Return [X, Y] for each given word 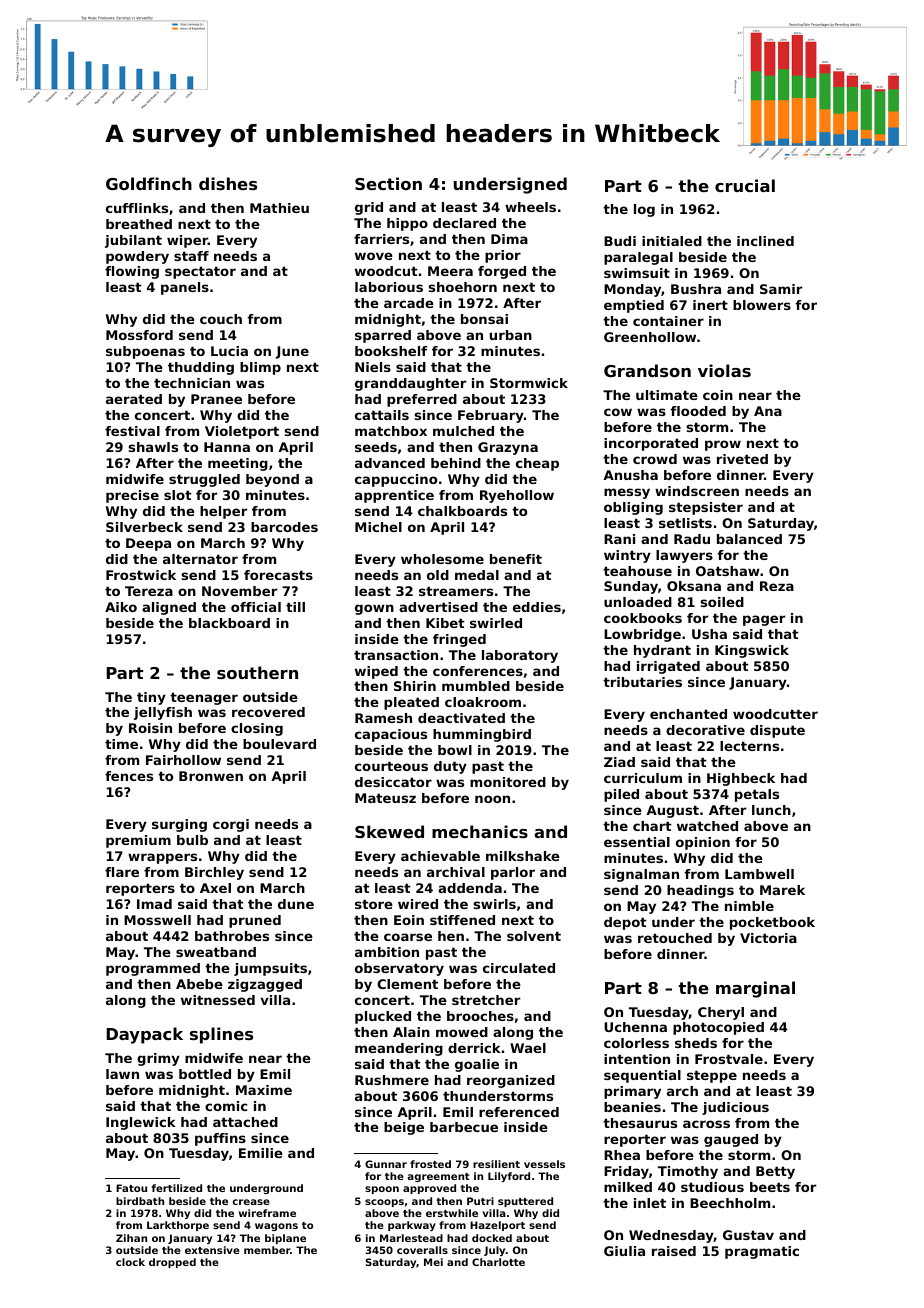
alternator [200, 559]
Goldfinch [149, 183]
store [374, 904]
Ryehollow [517, 496]
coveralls [422, 1250]
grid [369, 208]
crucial [745, 185]
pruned [255, 921]
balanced [749, 539]
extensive [212, 1250]
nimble [749, 906]
